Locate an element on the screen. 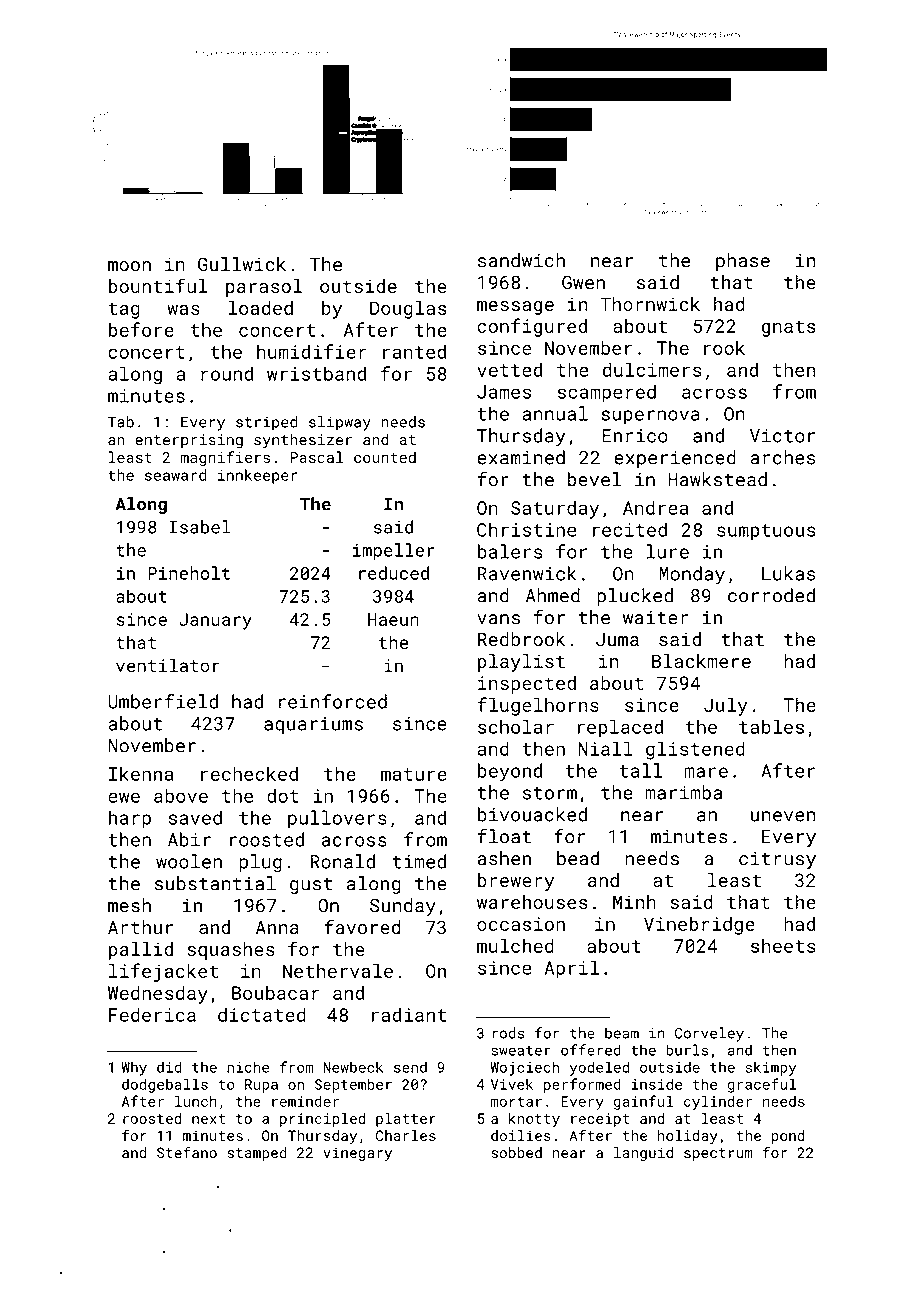  Gullwick is located at coordinates (242, 264).
